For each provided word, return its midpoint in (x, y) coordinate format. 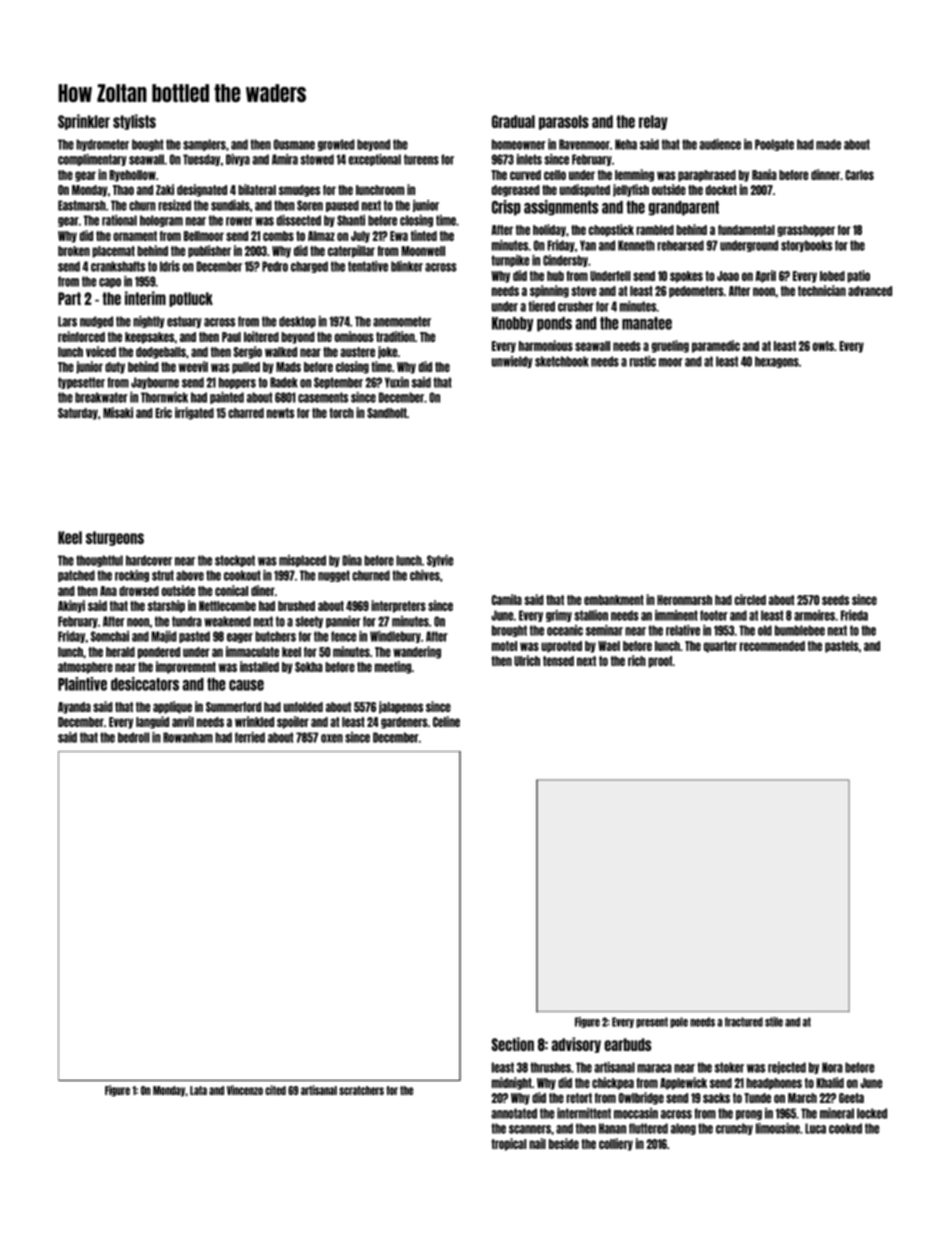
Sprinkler (84, 122)
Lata (198, 1090)
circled (750, 599)
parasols (564, 122)
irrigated (194, 413)
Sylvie (440, 561)
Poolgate (774, 145)
